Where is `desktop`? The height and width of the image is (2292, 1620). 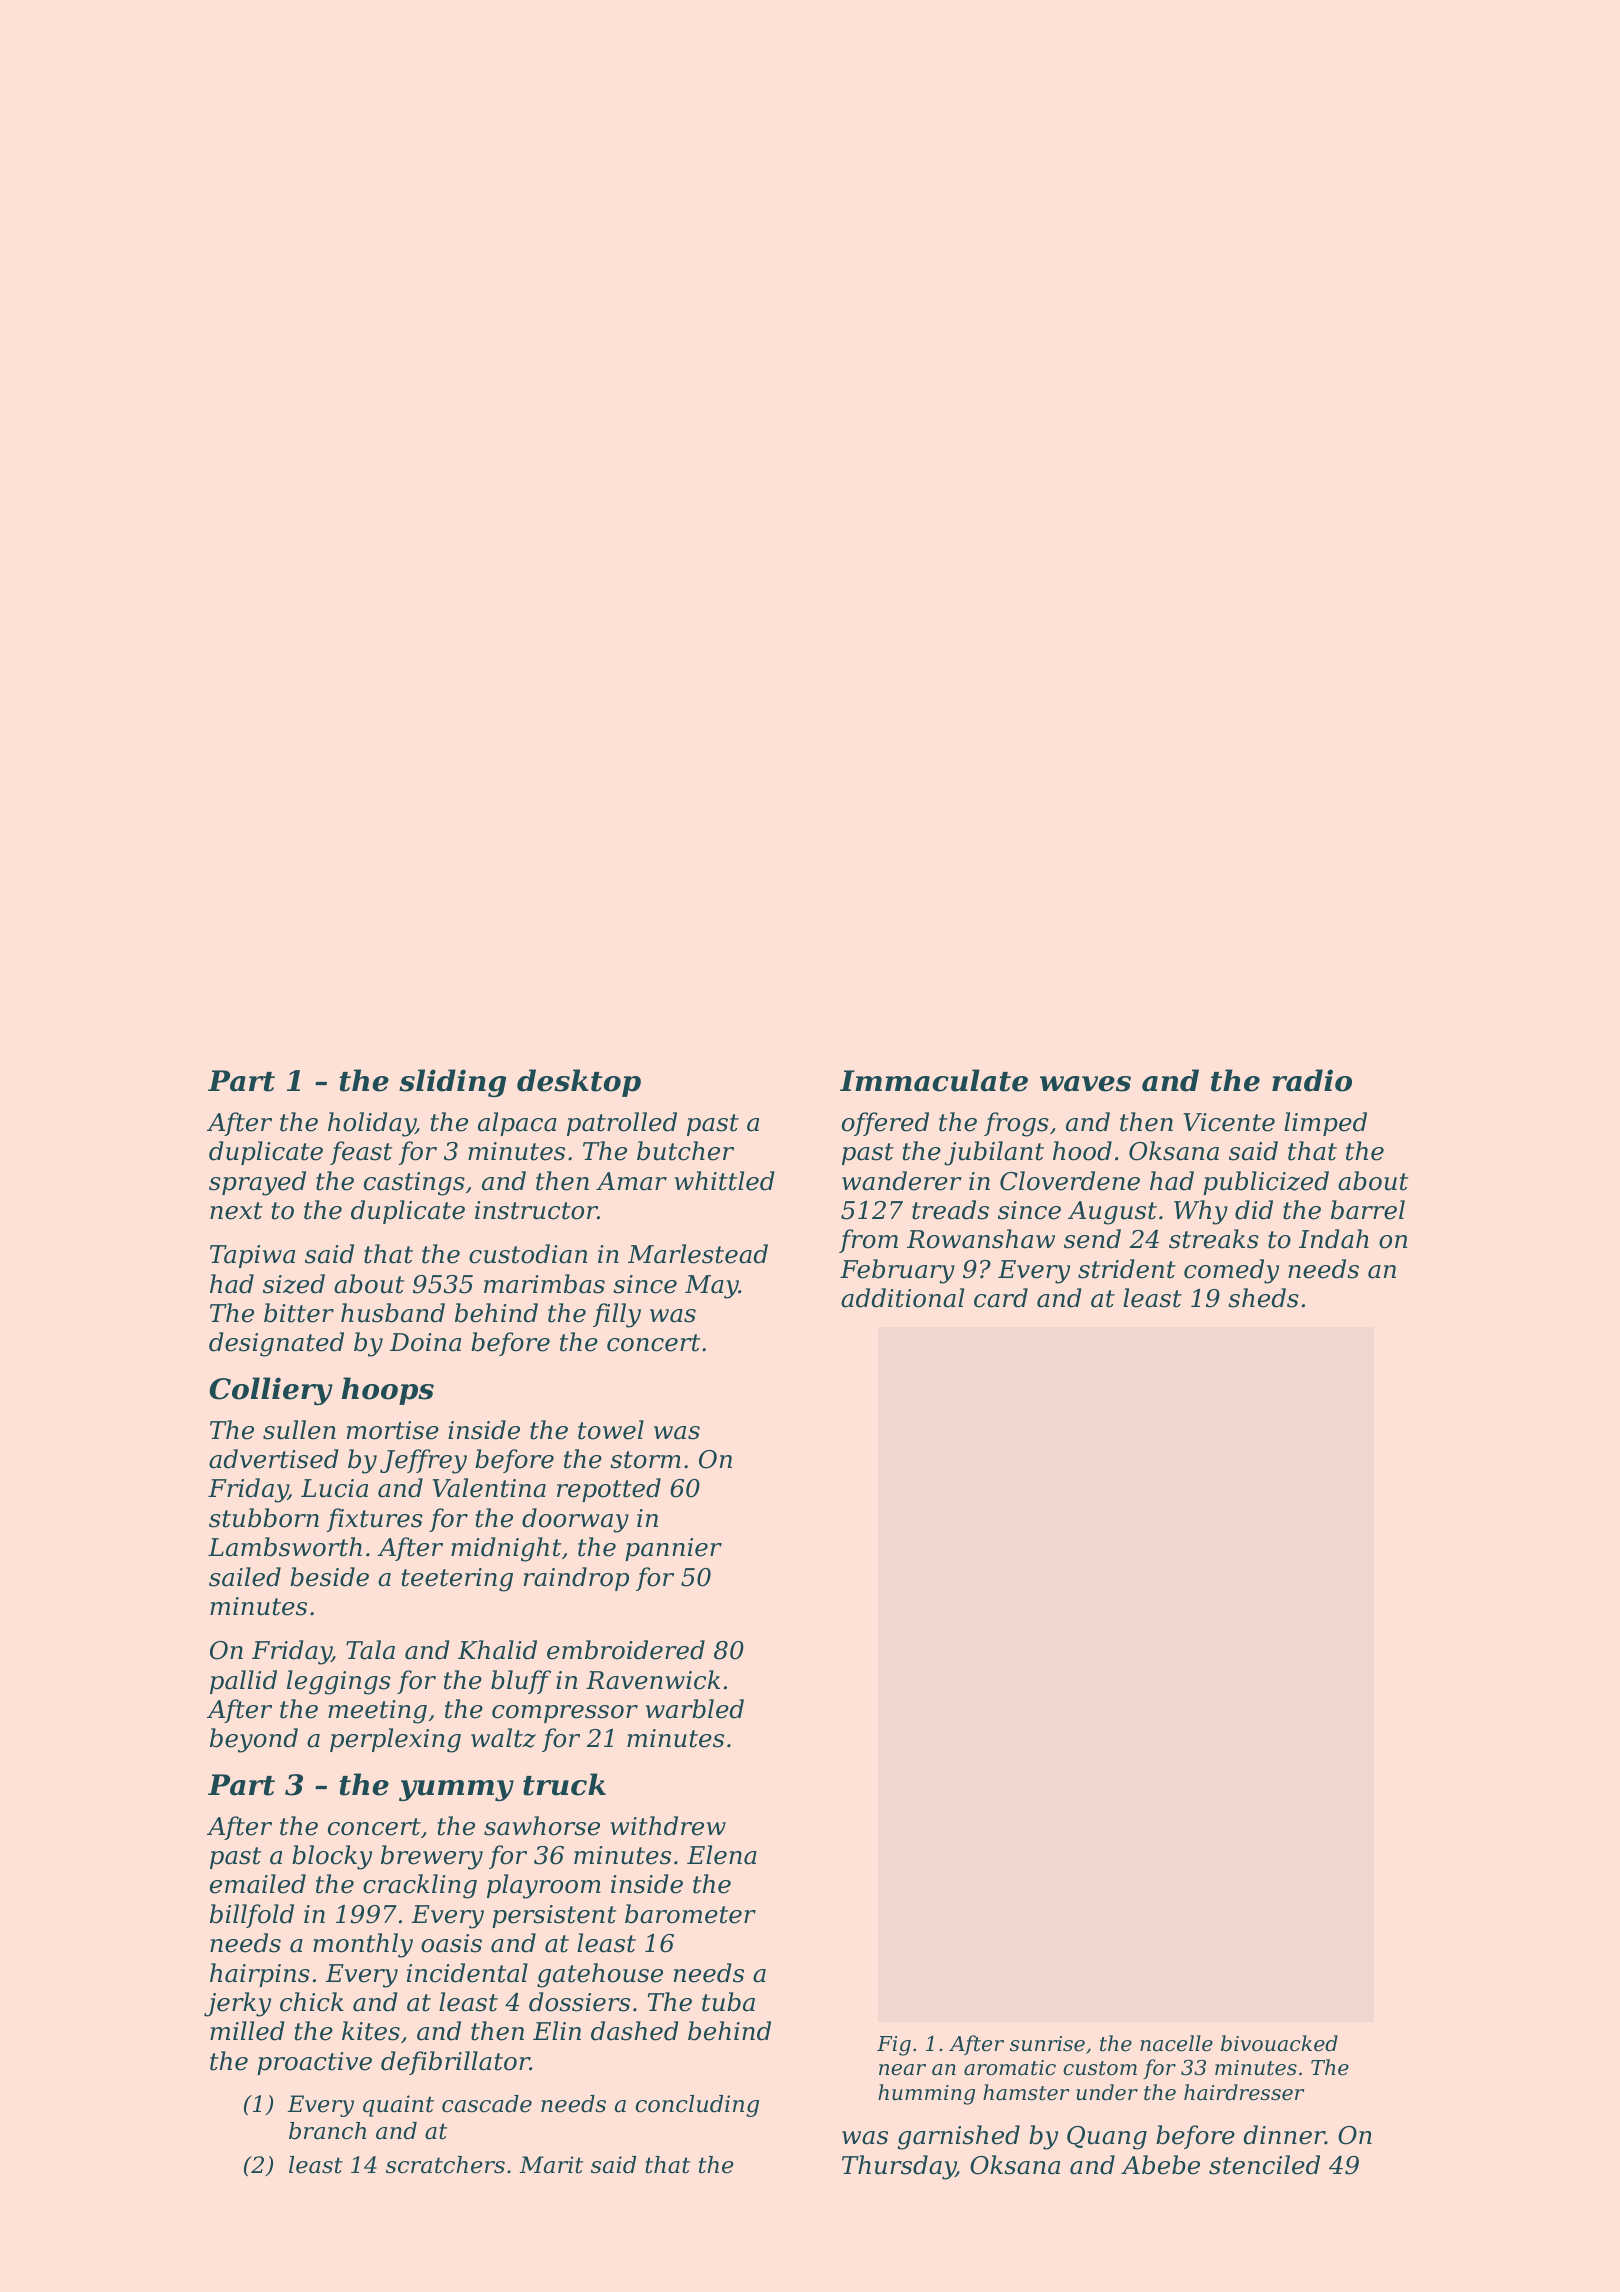
desktop is located at coordinates (579, 1083).
